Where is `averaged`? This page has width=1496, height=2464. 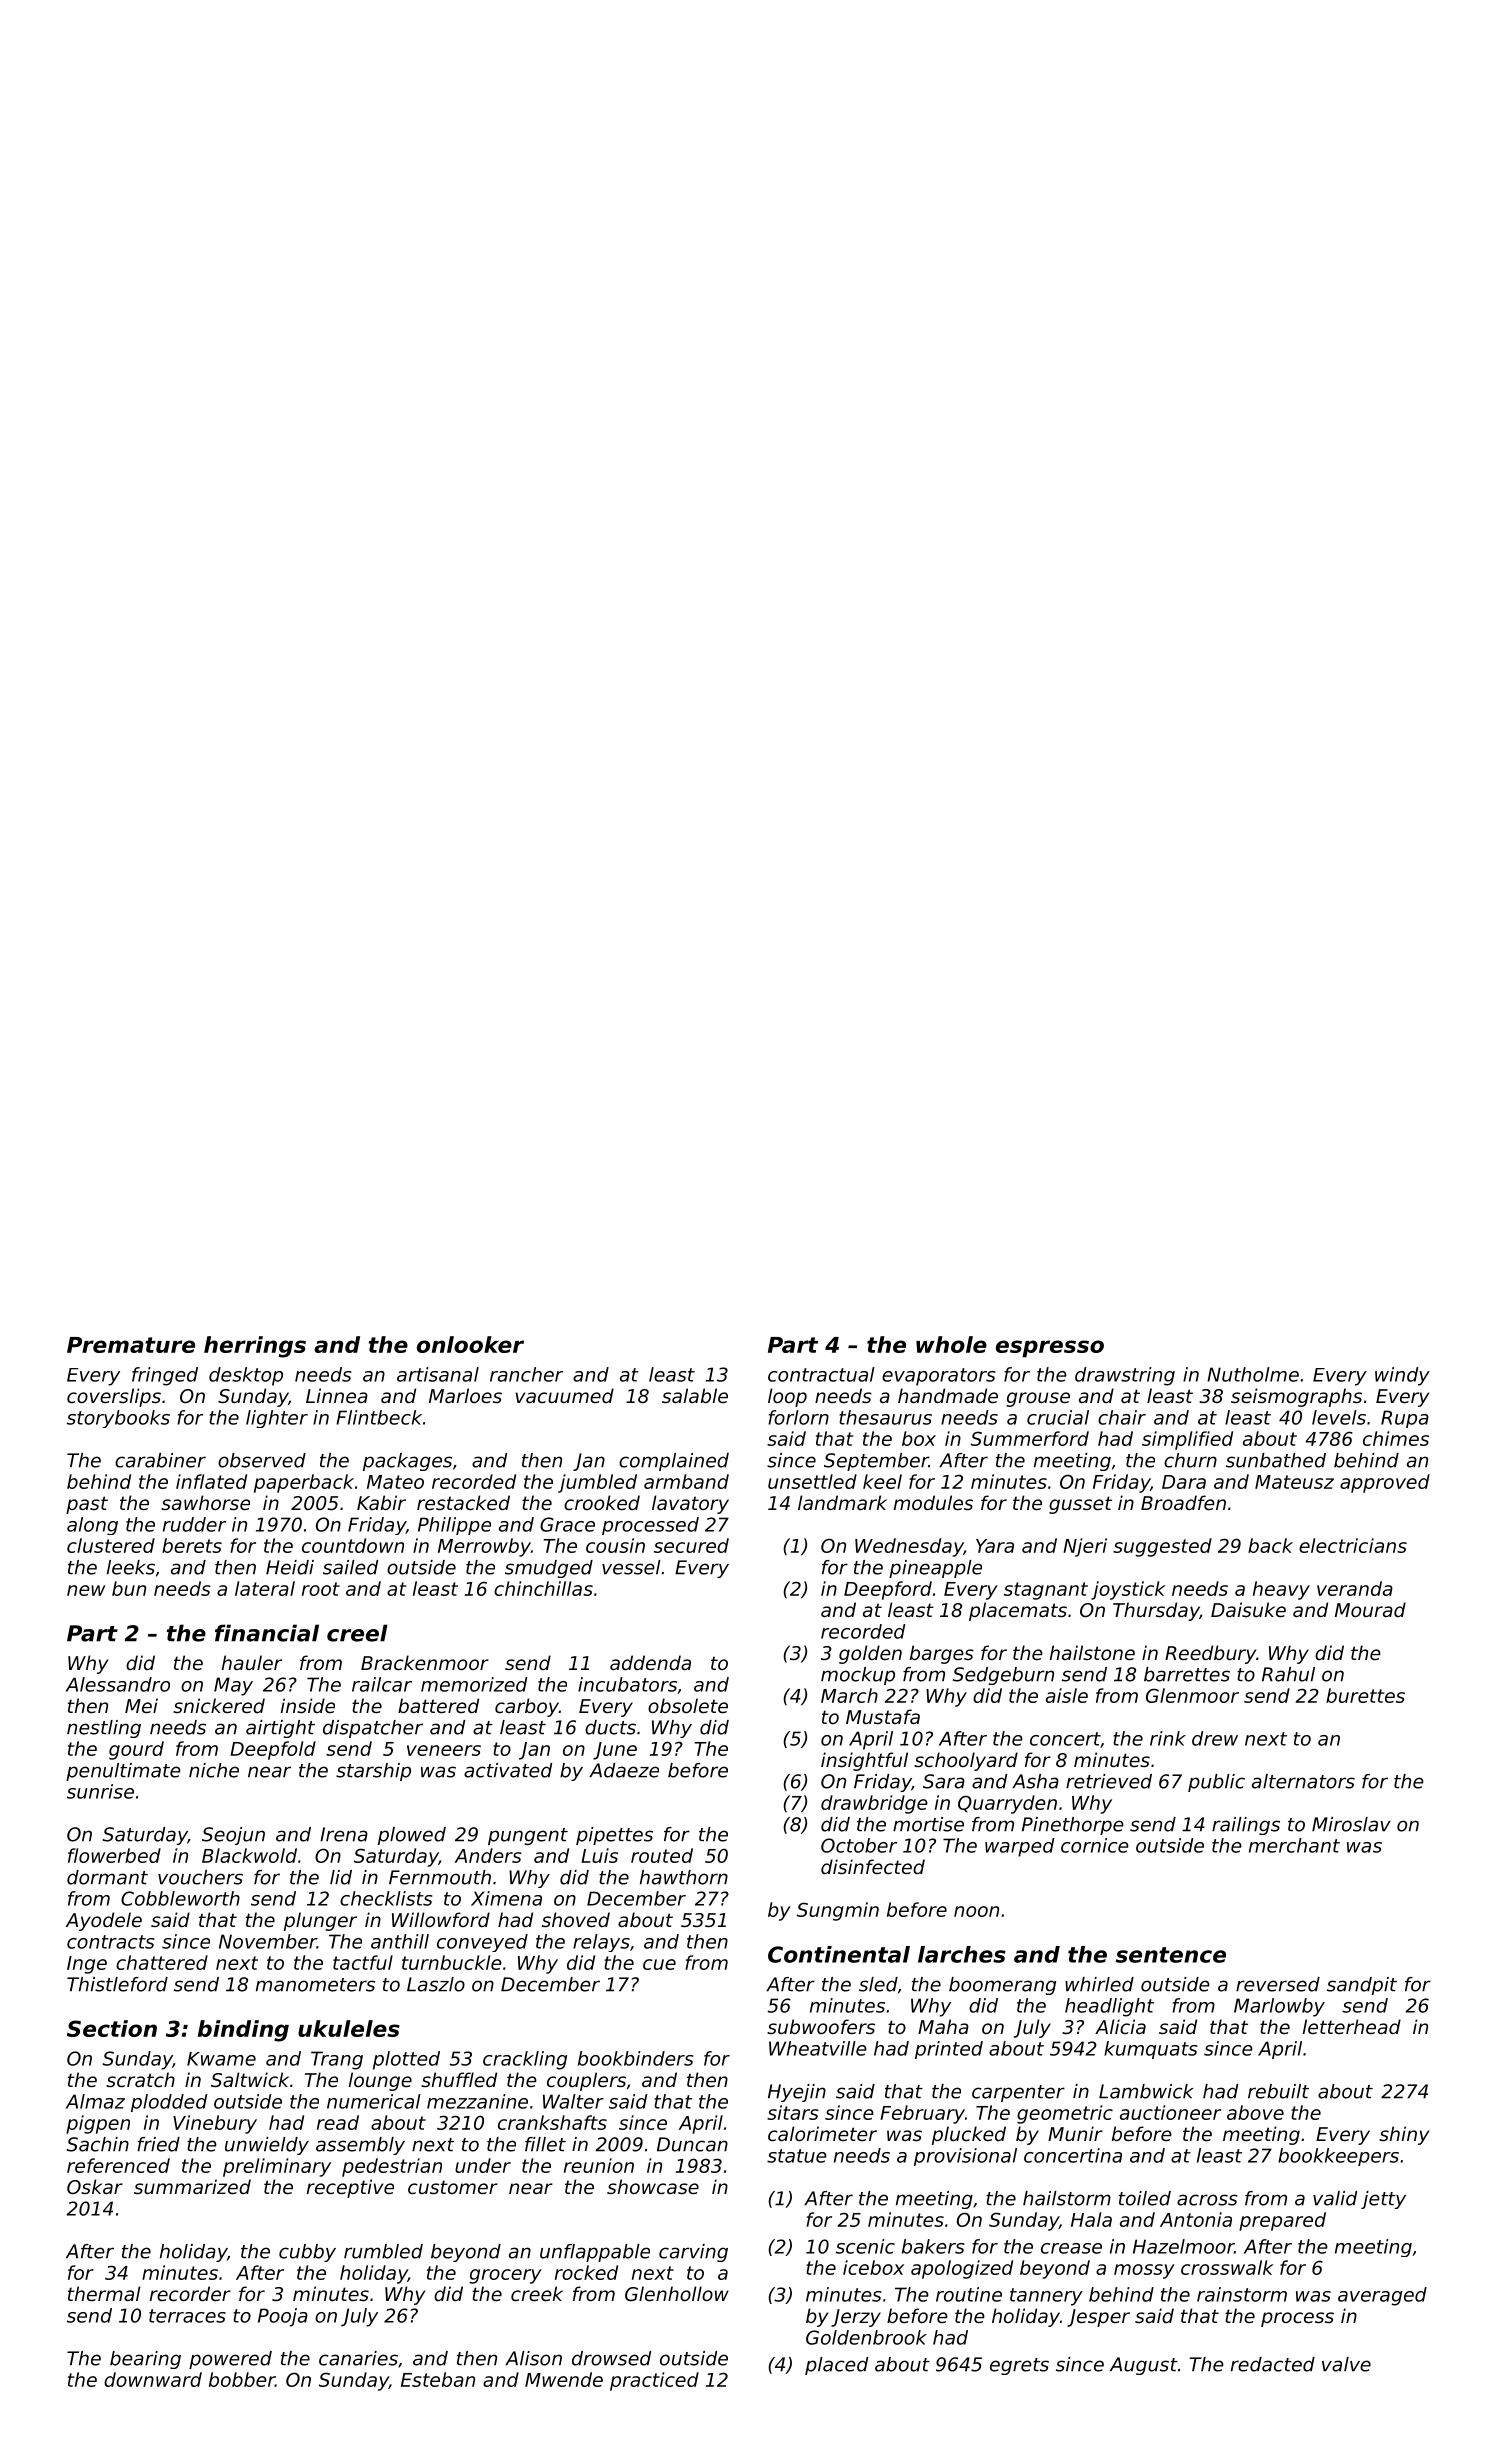
averaged is located at coordinates (1382, 2296).
